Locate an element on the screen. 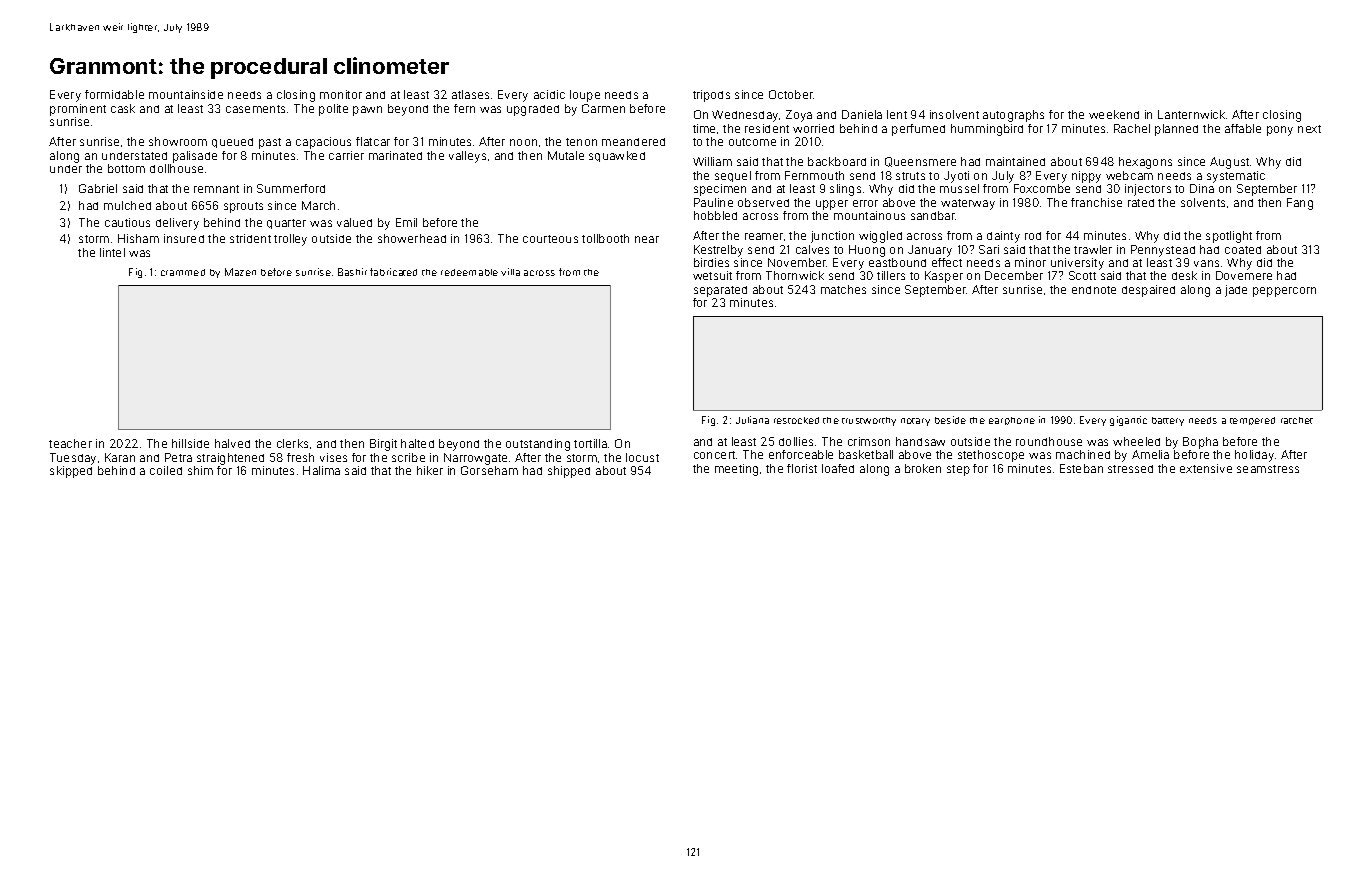 This screenshot has width=1372, height=887. formidable is located at coordinates (114, 94).
